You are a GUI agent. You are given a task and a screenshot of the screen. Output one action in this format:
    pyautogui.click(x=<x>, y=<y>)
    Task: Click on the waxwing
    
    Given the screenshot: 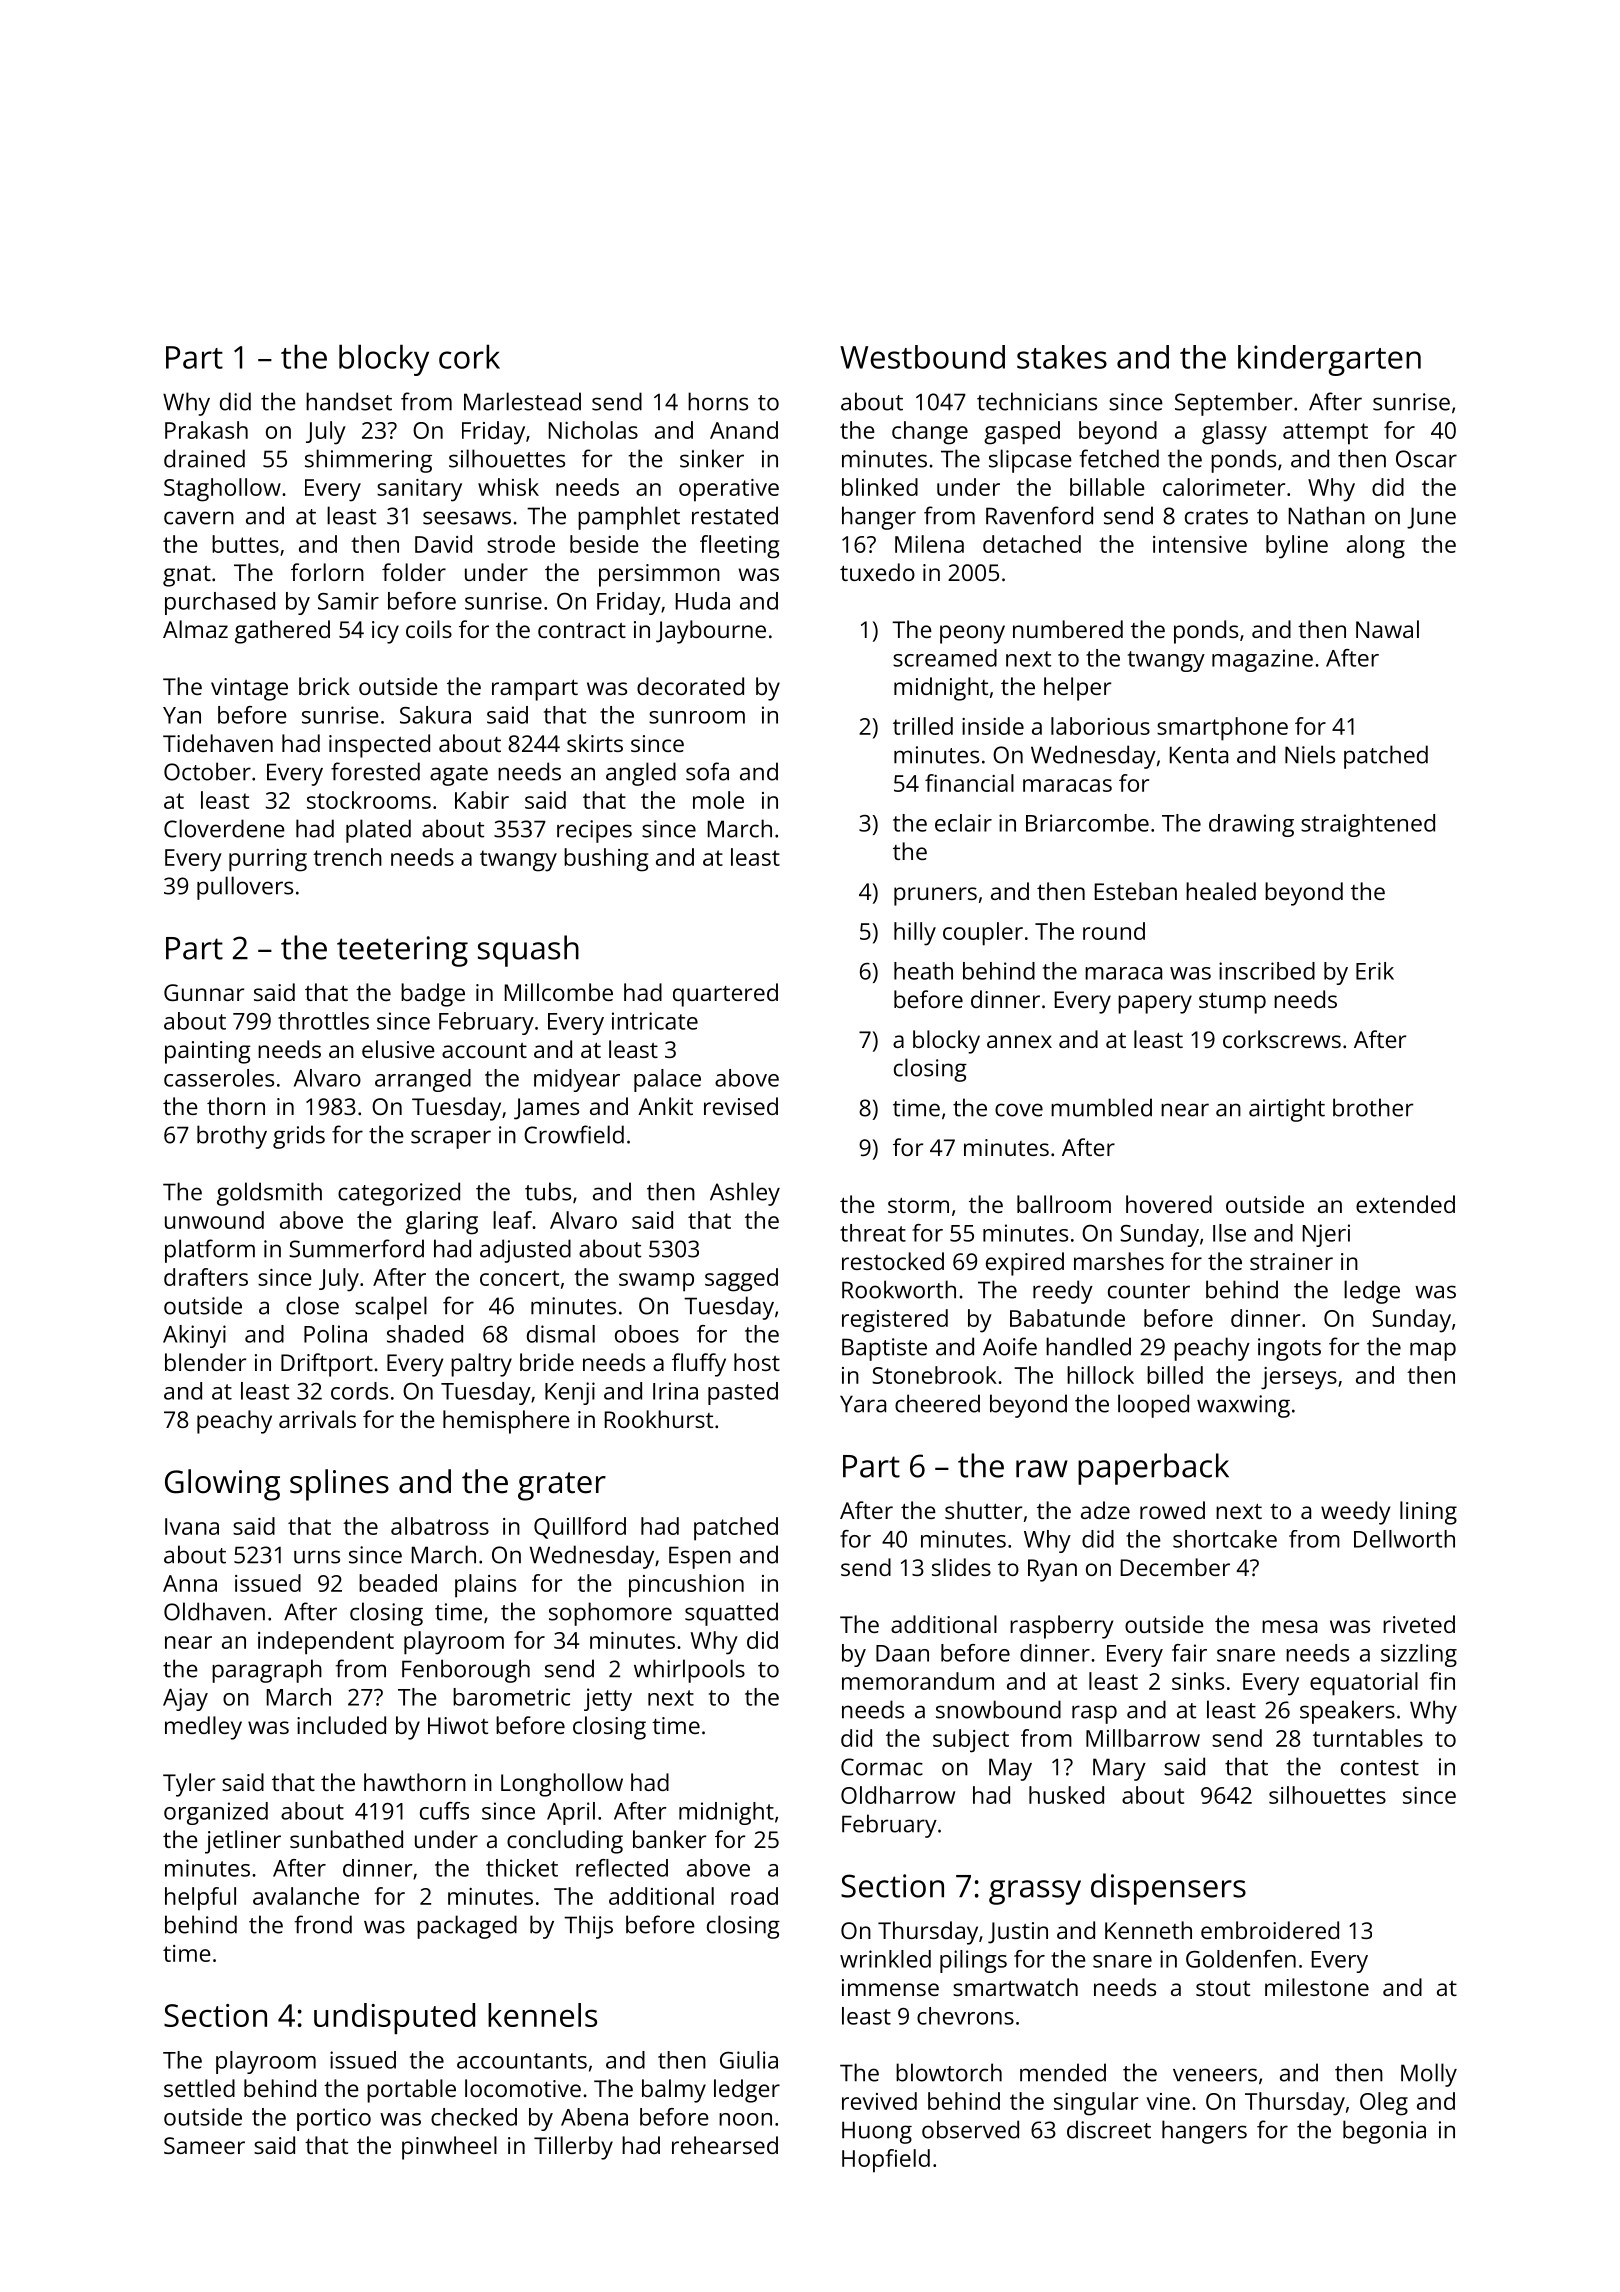 What is the action you would take?
    pyautogui.click(x=1243, y=1406)
